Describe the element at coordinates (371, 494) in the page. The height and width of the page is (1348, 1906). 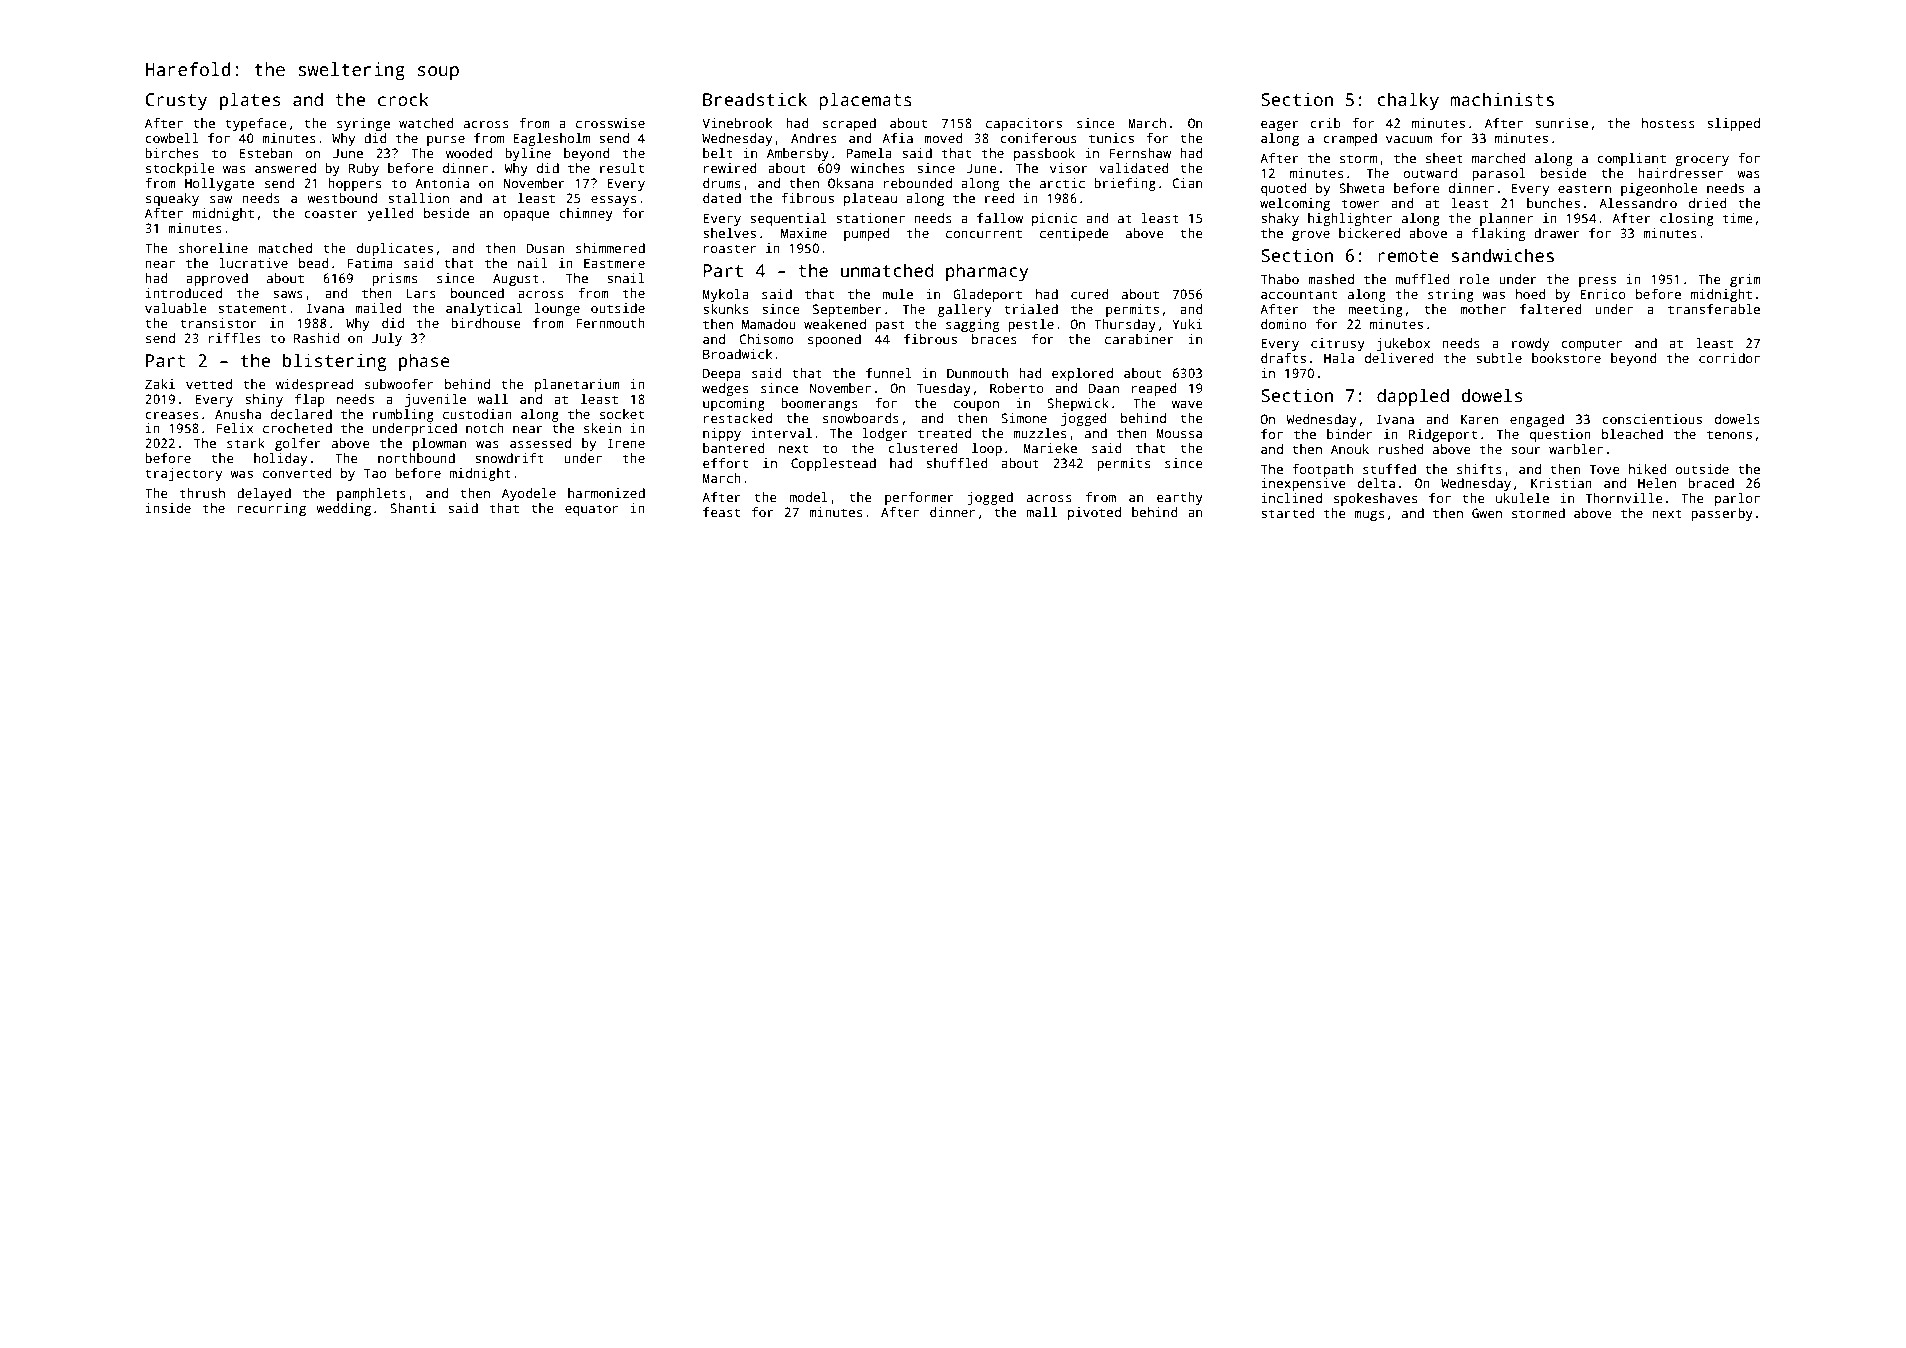
I see `pamphlets` at that location.
